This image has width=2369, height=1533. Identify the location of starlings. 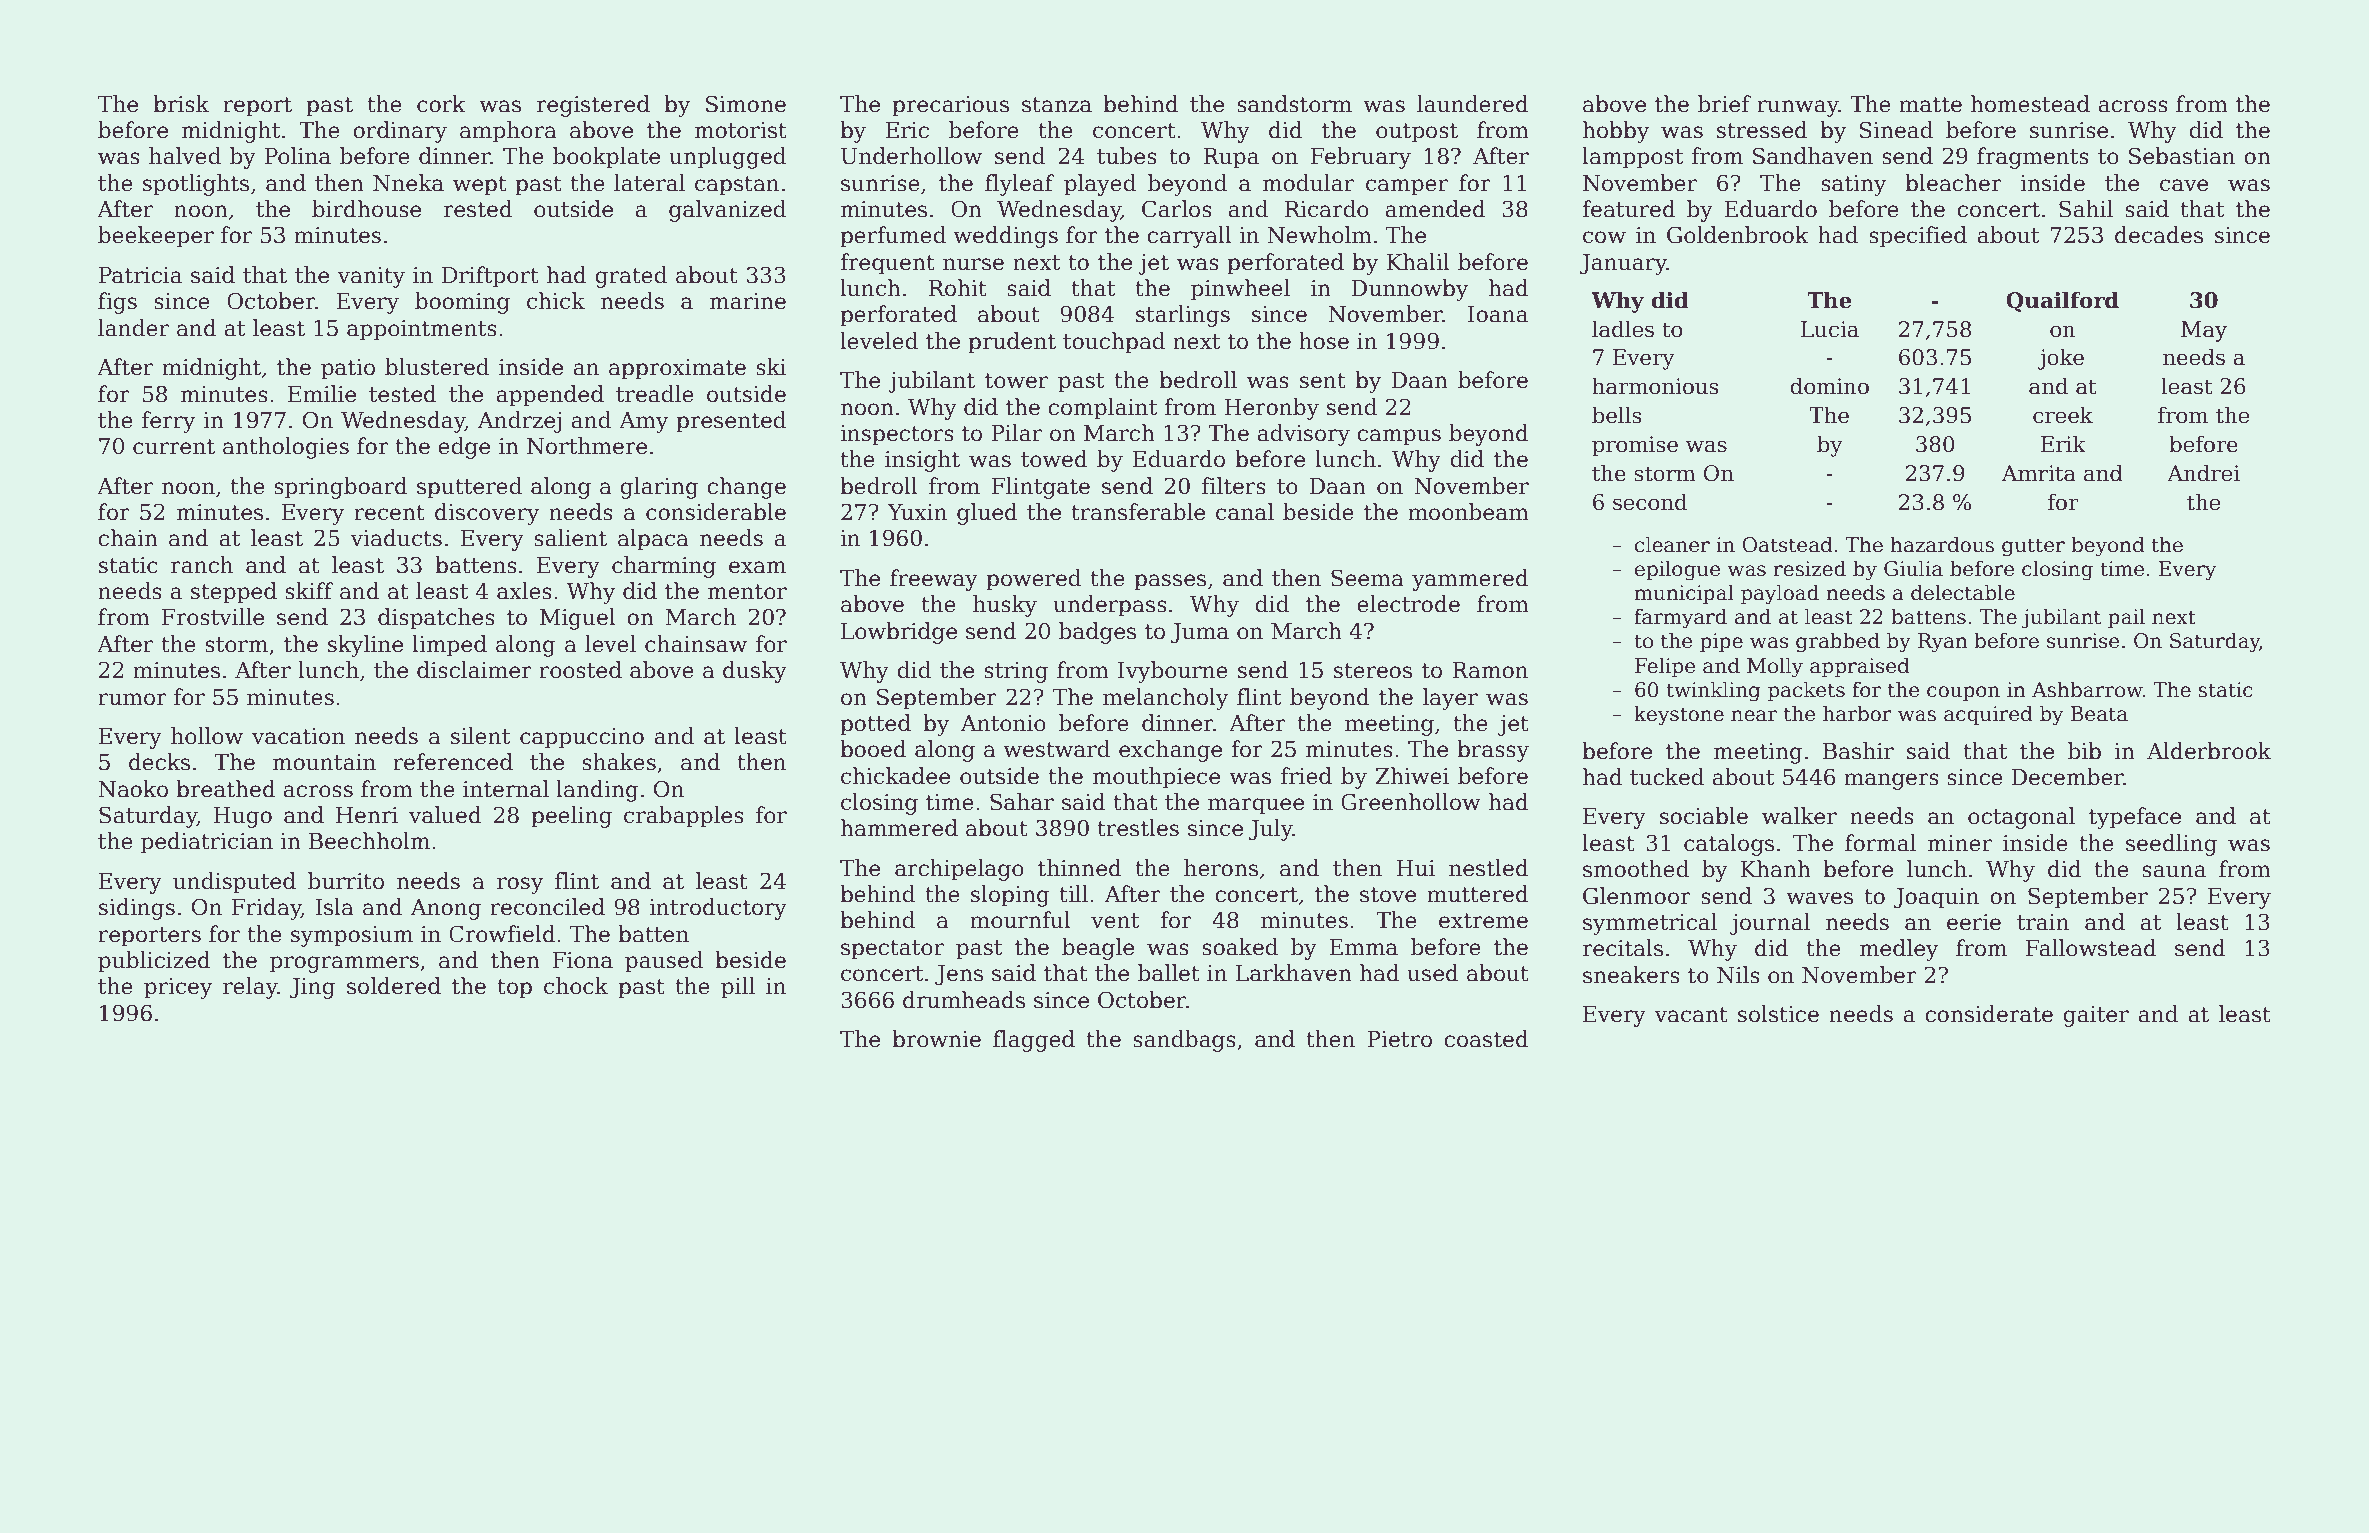
(1183, 316).
